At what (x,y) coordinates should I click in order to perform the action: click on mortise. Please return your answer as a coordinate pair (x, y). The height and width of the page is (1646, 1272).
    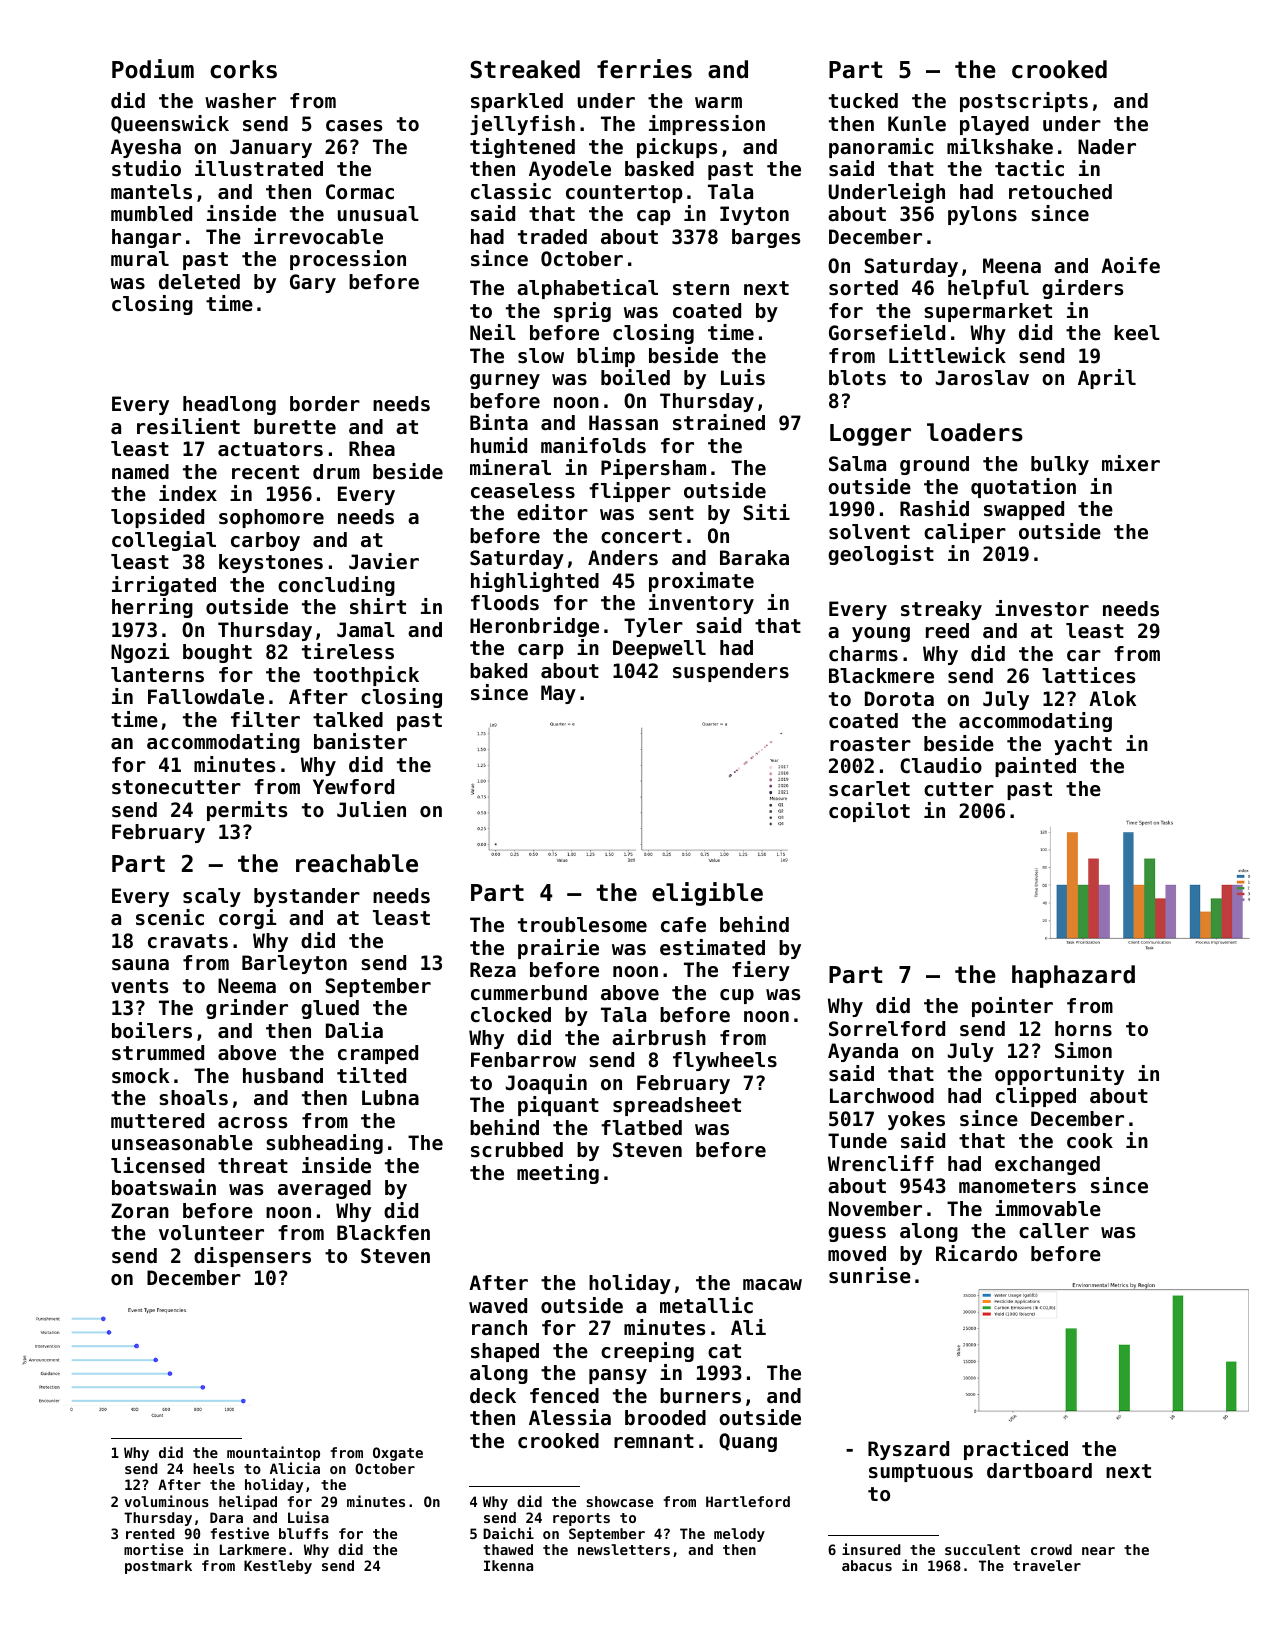
    Looking at the image, I should click on (153, 1549).
